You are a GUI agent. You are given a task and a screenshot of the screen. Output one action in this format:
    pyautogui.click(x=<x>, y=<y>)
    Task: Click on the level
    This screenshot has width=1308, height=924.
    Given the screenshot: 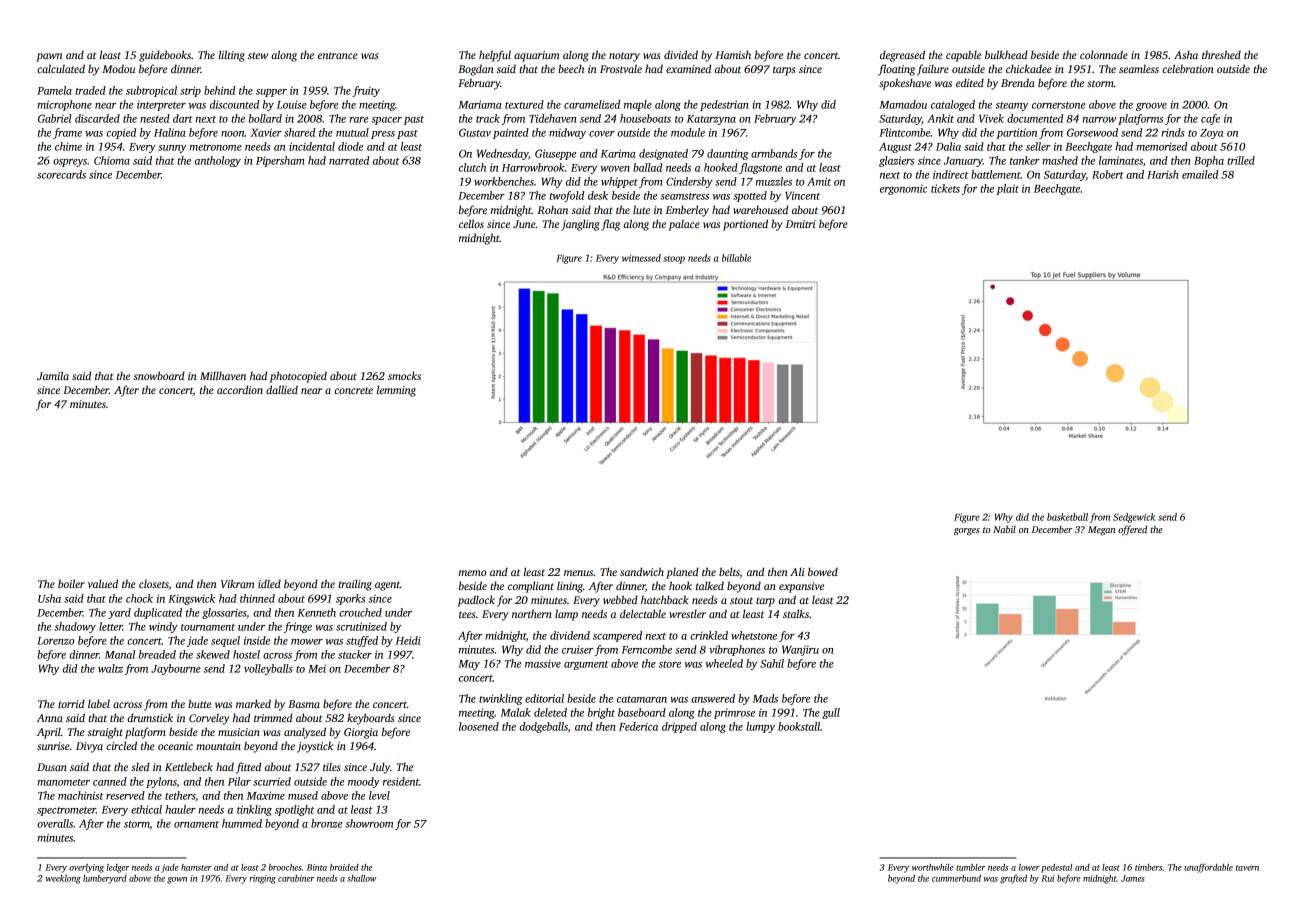 What is the action you would take?
    pyautogui.click(x=379, y=795)
